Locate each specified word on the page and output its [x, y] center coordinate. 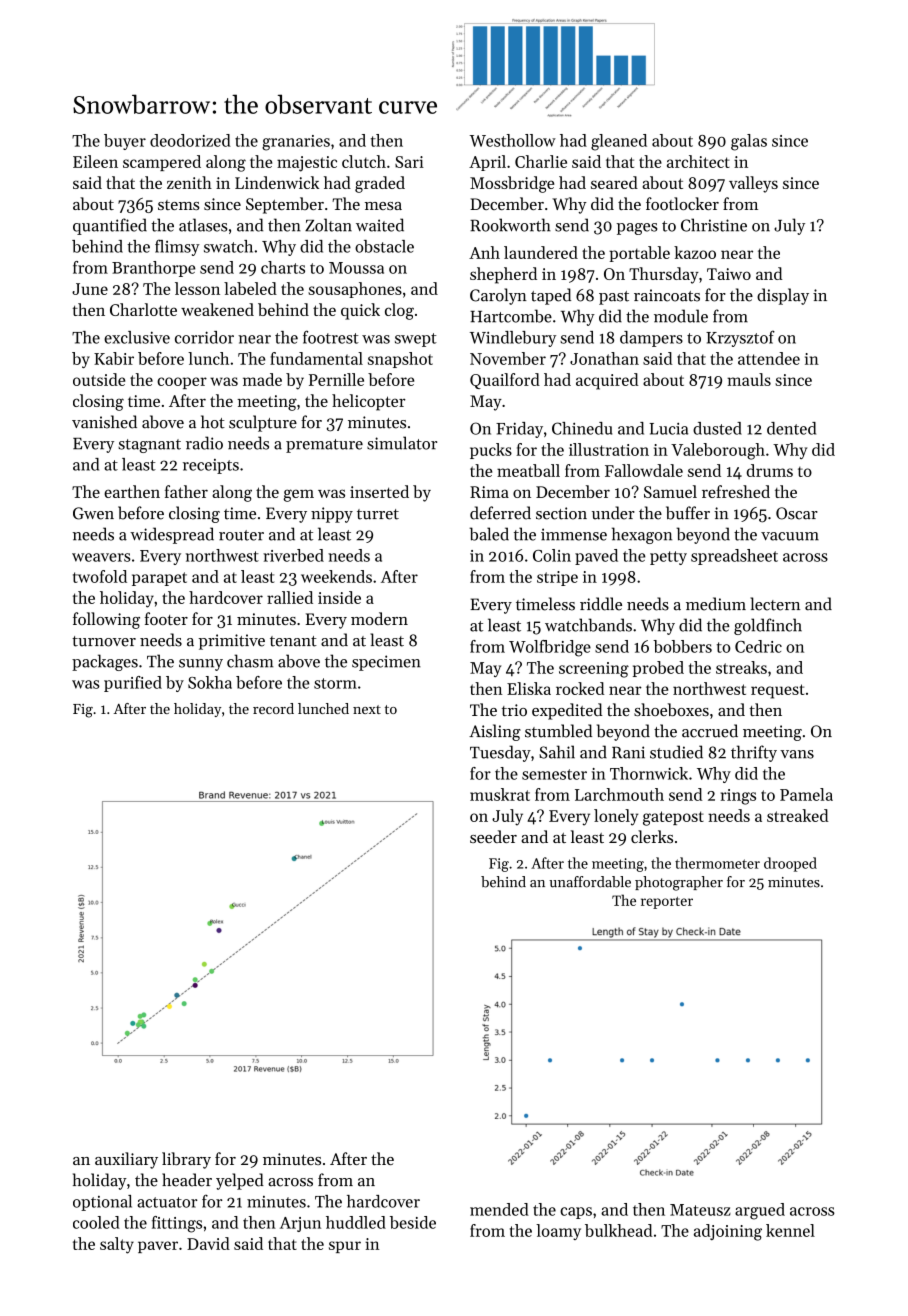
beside [413, 1222]
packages [105, 662]
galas [749, 142]
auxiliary [126, 1160]
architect [698, 161]
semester [554, 774]
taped [551, 296]
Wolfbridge [550, 648]
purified [133, 684]
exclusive [137, 337]
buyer [125, 142]
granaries [296, 143]
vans [797, 754]
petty [668, 558]
